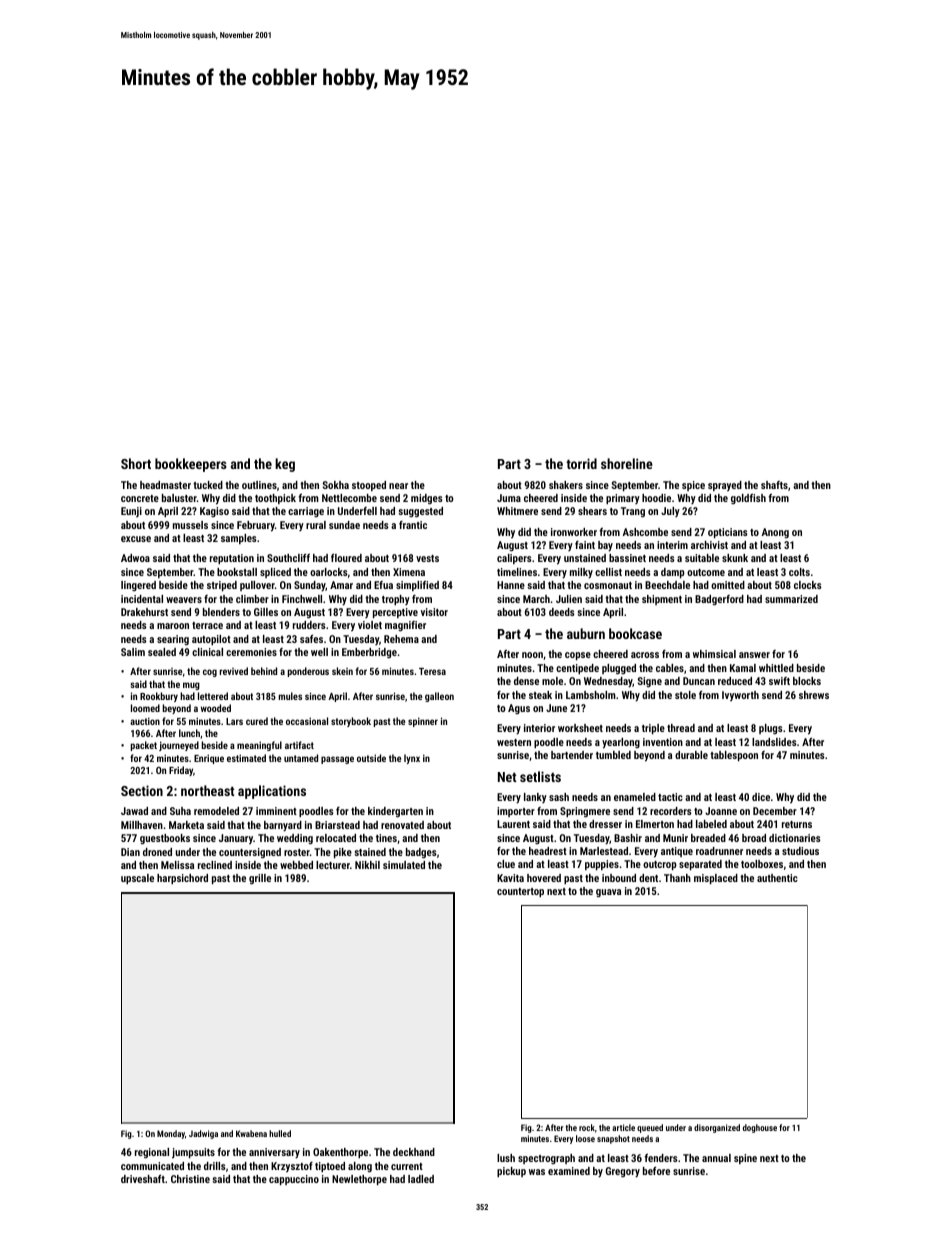 The width and height of the screenshot is (952, 1233). I want to click on Short, so click(136, 463).
